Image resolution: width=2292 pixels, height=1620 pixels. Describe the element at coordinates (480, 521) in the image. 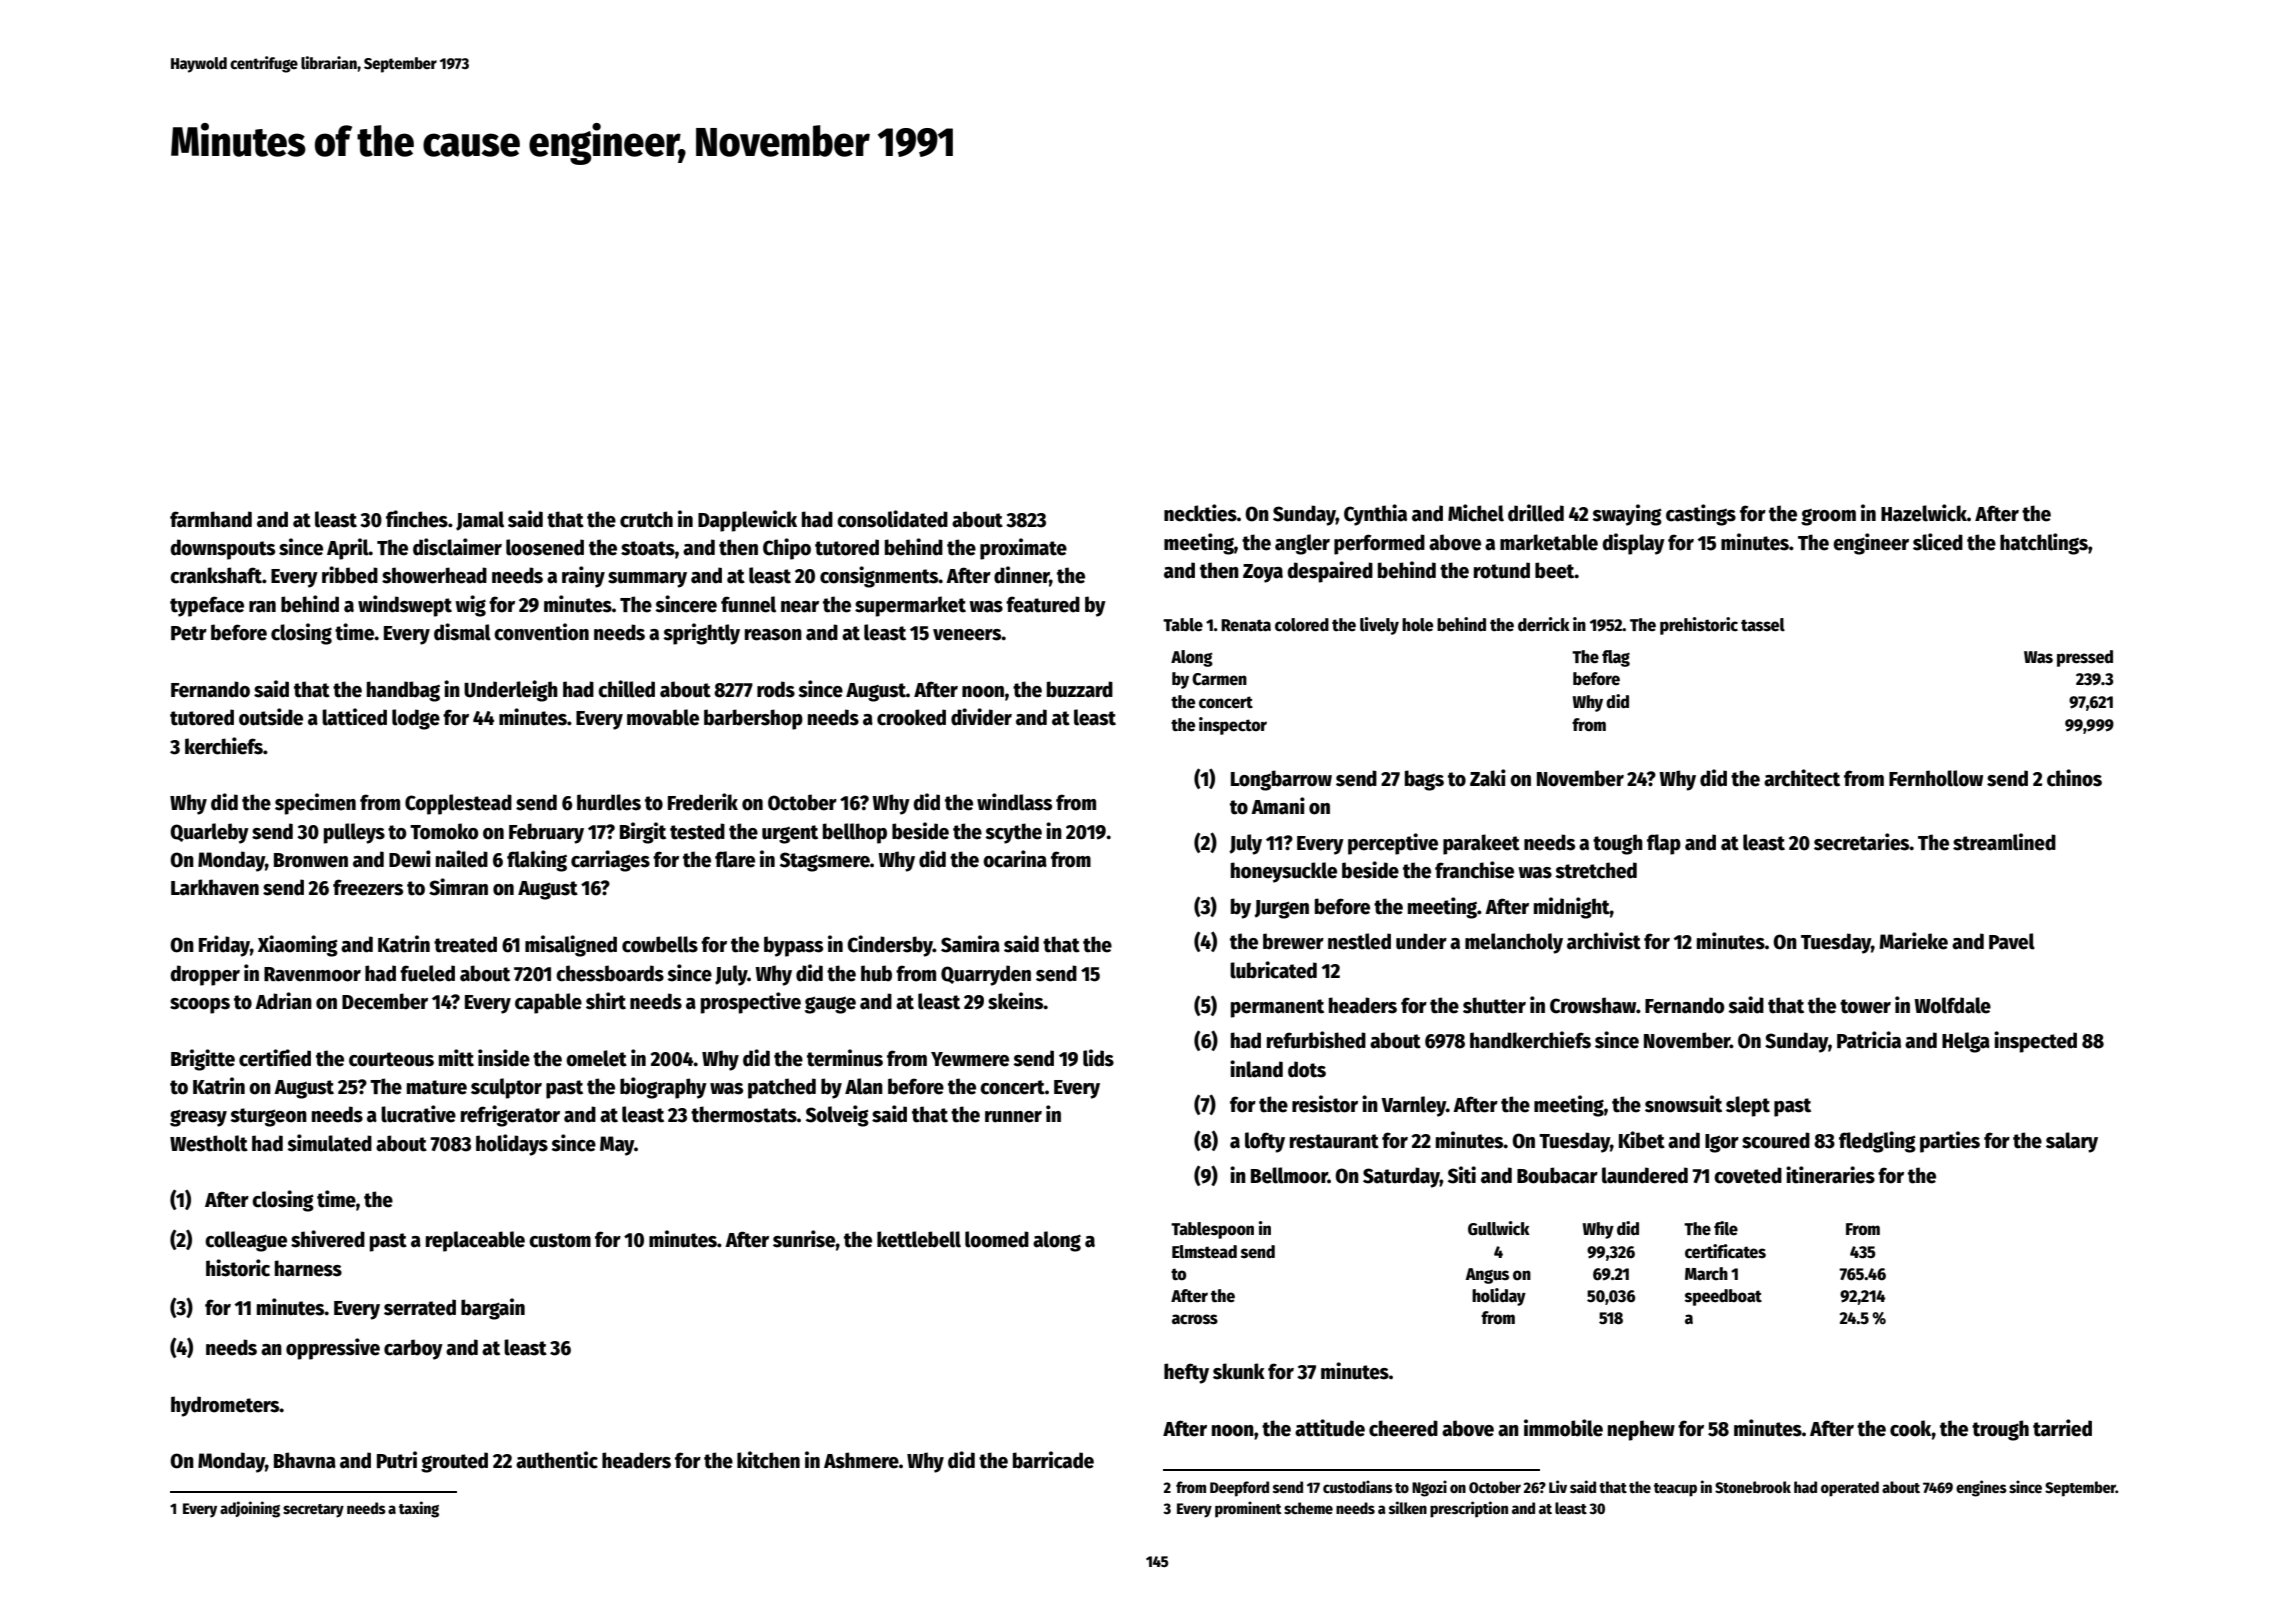

I see `Jamal` at that location.
